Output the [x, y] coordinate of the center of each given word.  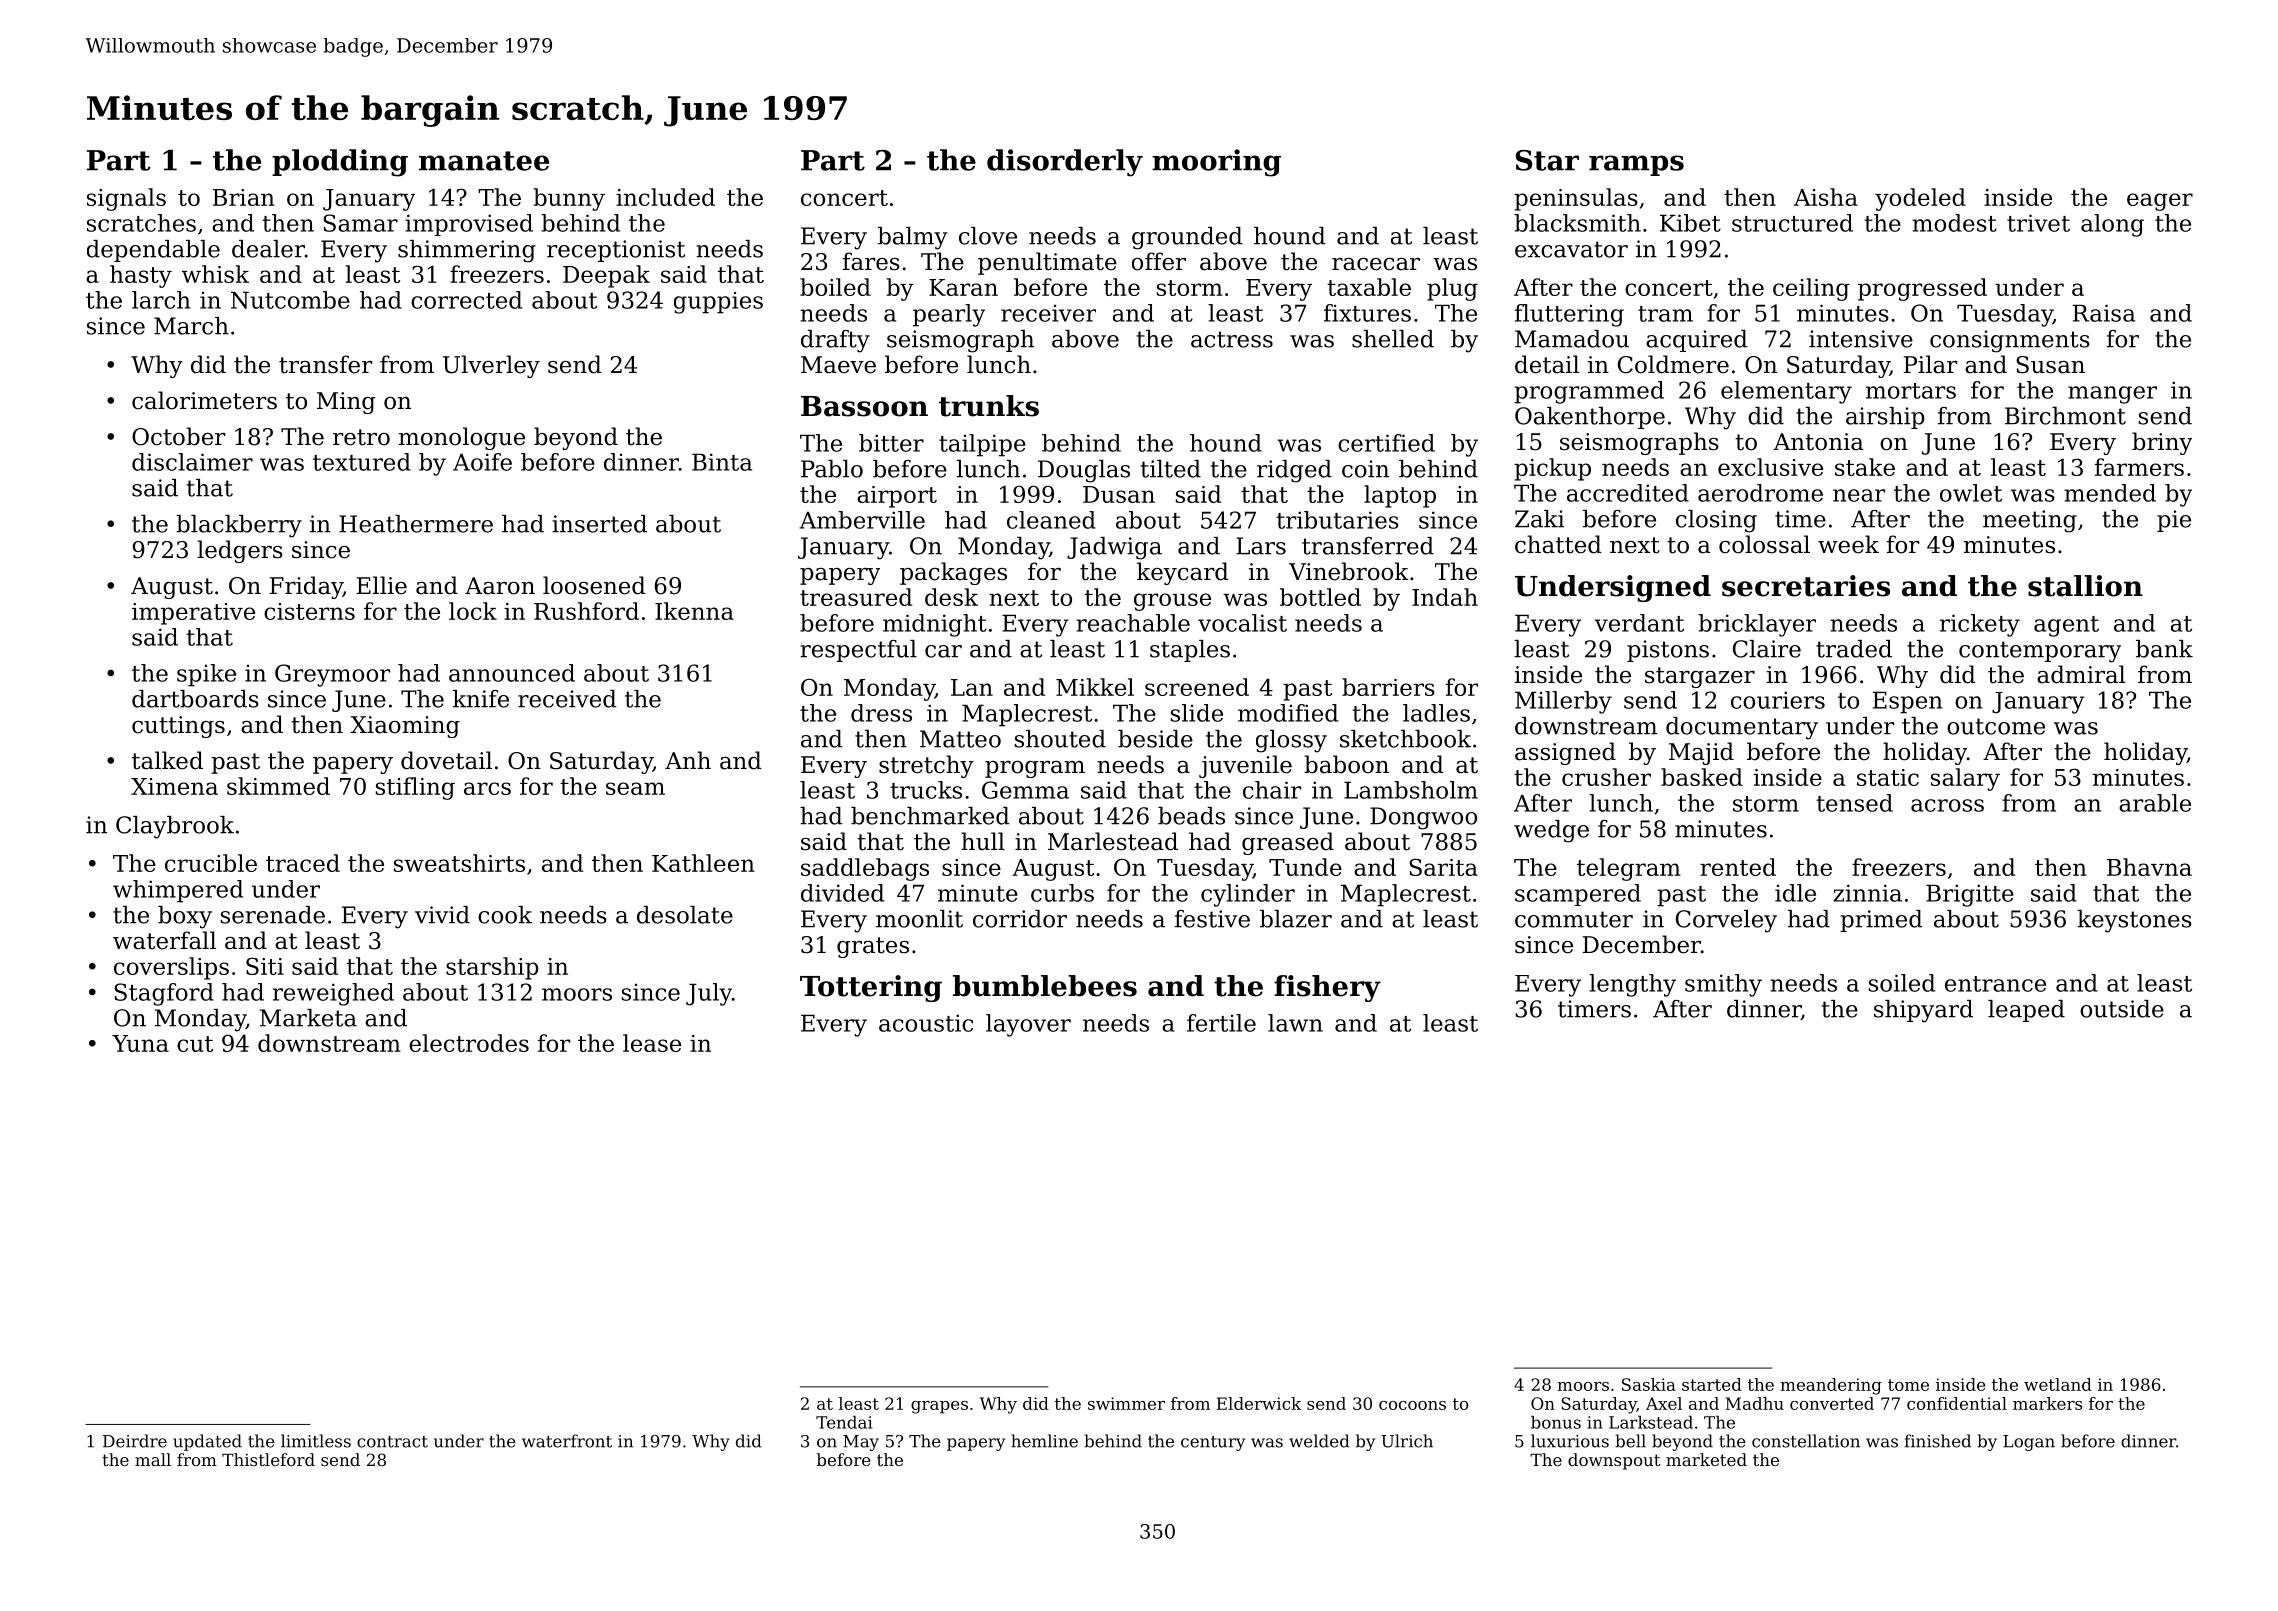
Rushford [586, 611]
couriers [1778, 700]
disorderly [1065, 163]
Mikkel [1095, 687]
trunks [989, 406]
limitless [316, 1441]
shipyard [1923, 1011]
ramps [1636, 165]
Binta [722, 462]
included [665, 197]
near [1859, 495]
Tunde [1305, 867]
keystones [2134, 921]
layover [1028, 1025]
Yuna [140, 1043]
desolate [685, 915]
